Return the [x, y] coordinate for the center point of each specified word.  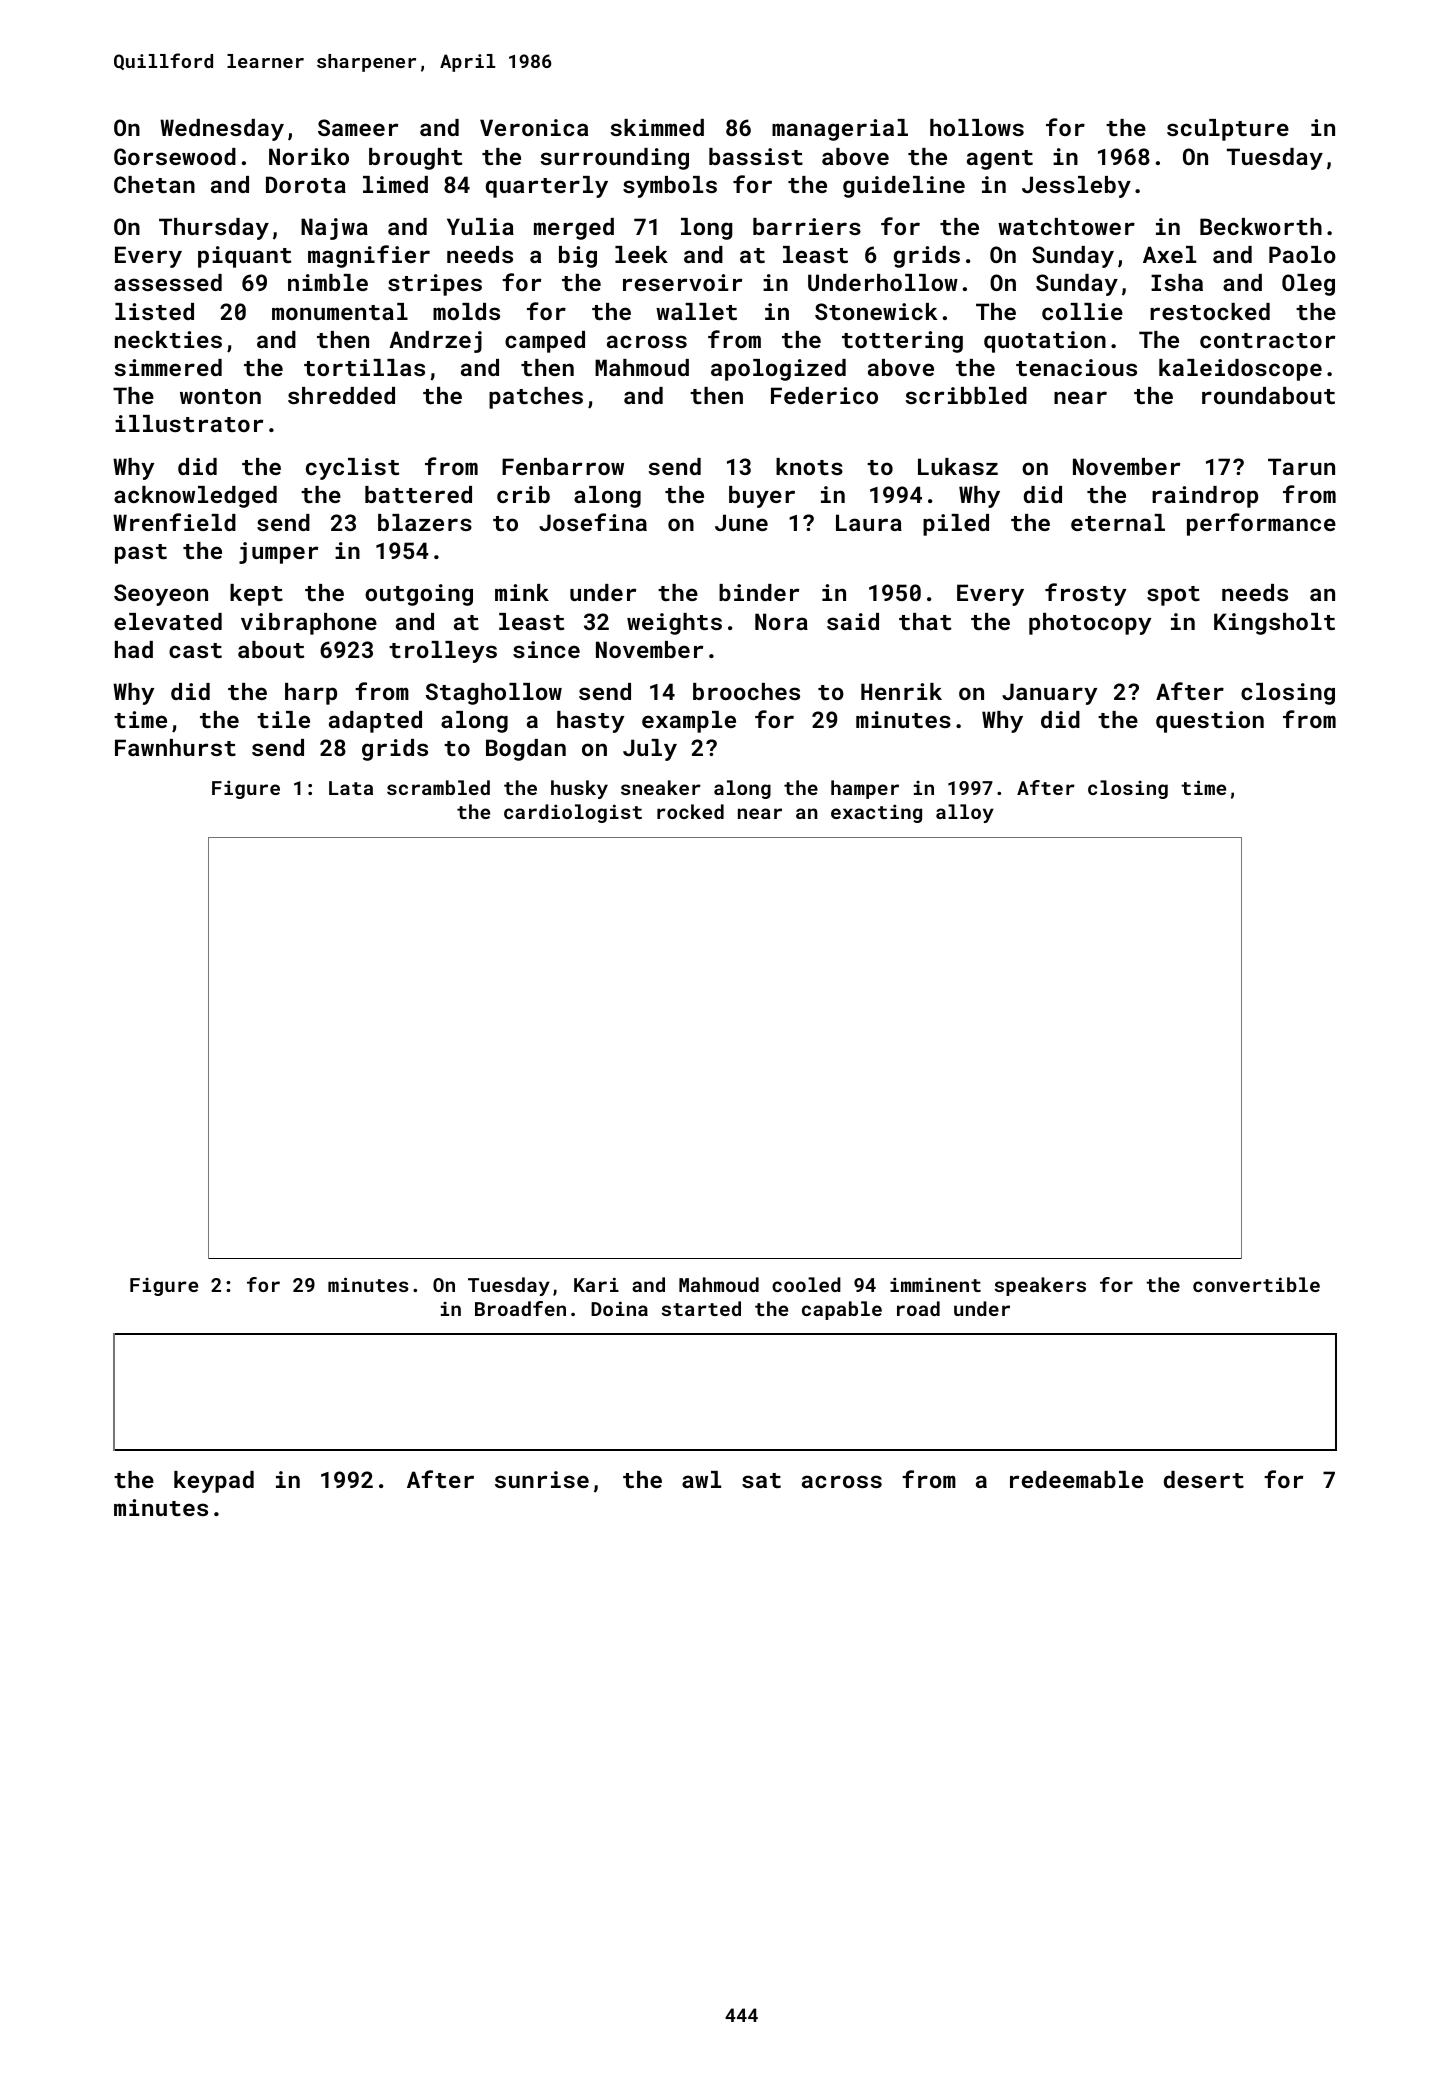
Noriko [309, 156]
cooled [806, 1284]
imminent [935, 1284]
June [741, 522]
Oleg [1308, 285]
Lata [351, 788]
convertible [1256, 1284]
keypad [214, 1482]
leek [641, 254]
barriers [807, 226]
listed [154, 311]
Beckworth [1261, 226]
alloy [965, 813]
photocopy [1090, 624]
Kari [596, 1284]
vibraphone [309, 624]
